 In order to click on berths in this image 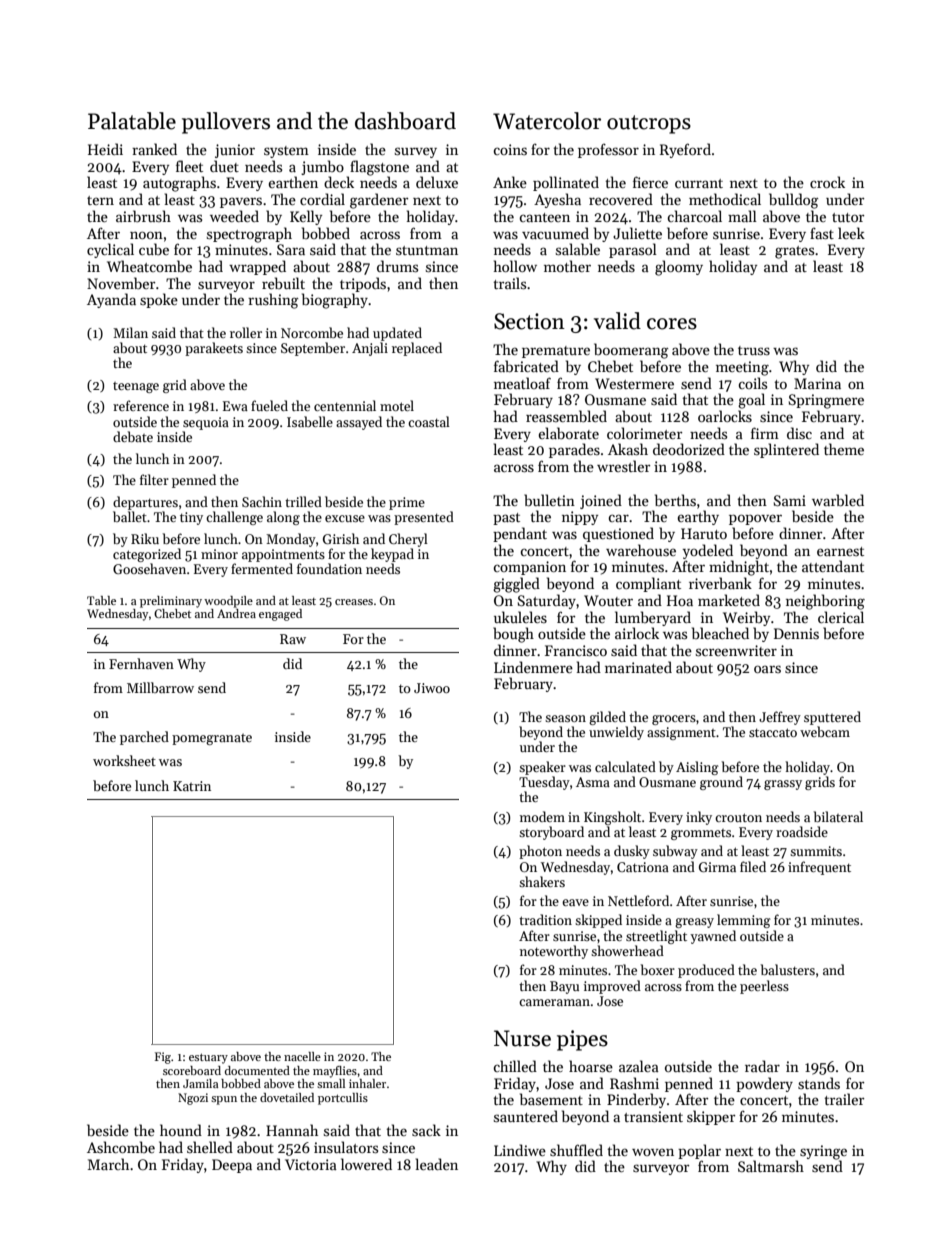, I will do `click(675, 500)`.
